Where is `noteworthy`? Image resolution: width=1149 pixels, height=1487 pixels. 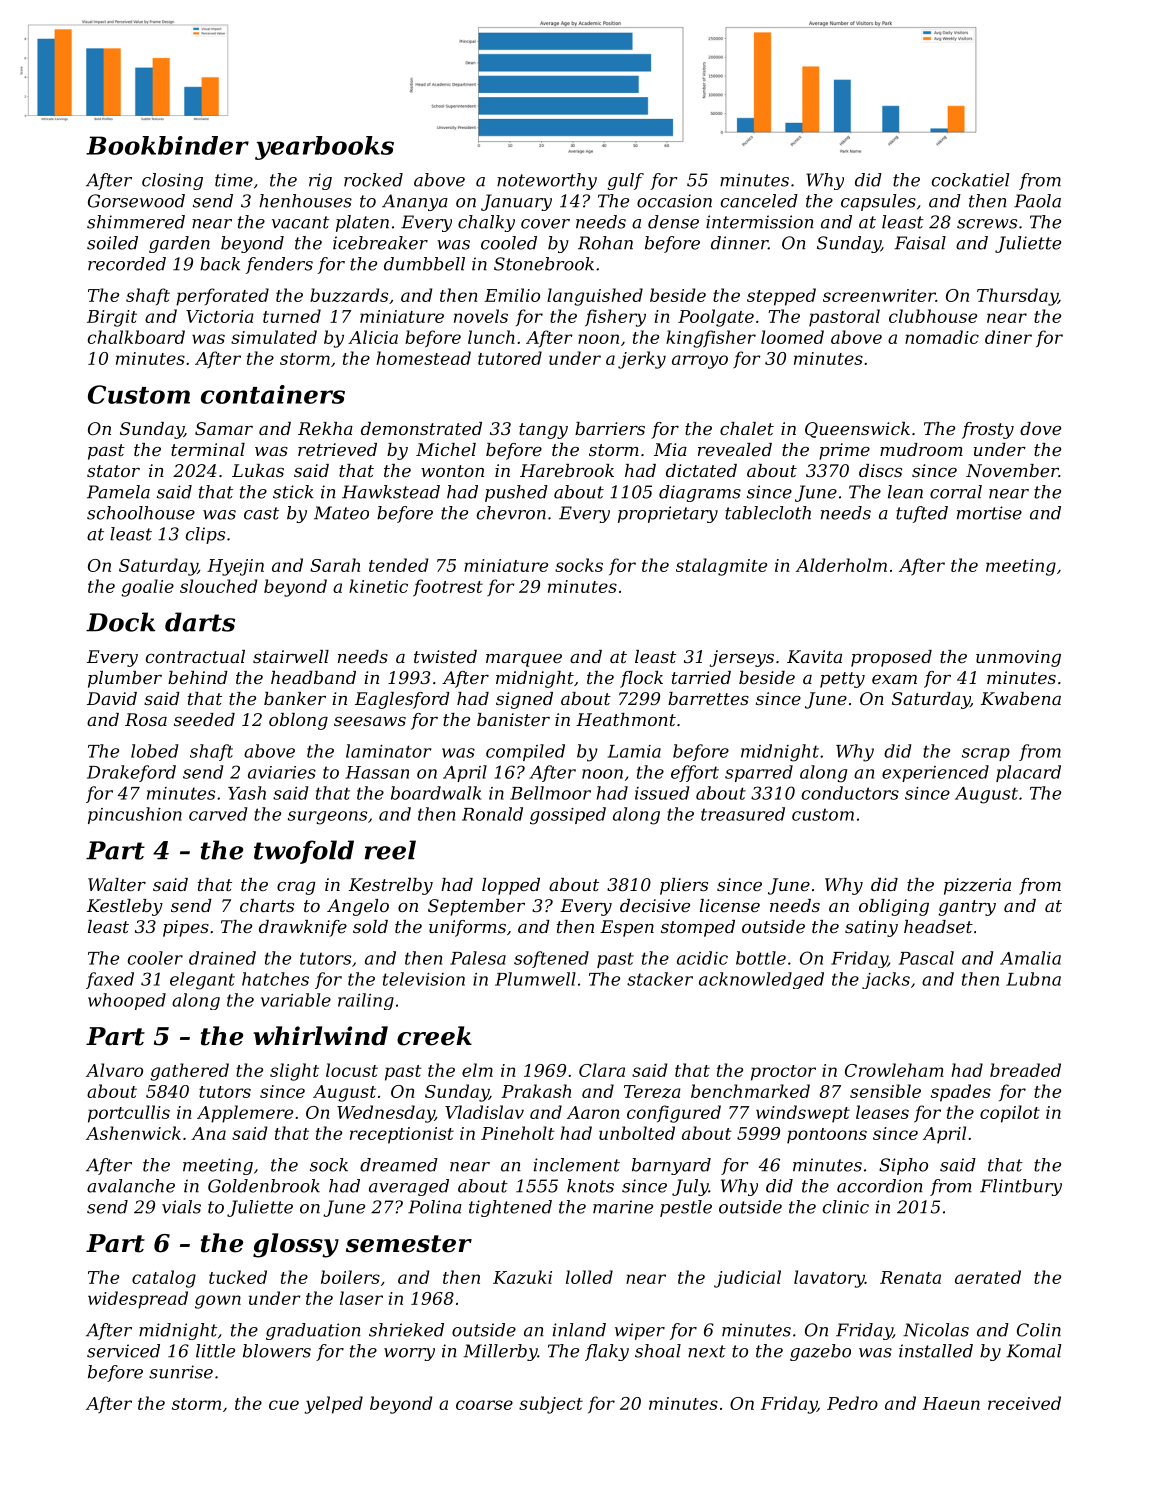 noteworthy is located at coordinates (547, 181).
